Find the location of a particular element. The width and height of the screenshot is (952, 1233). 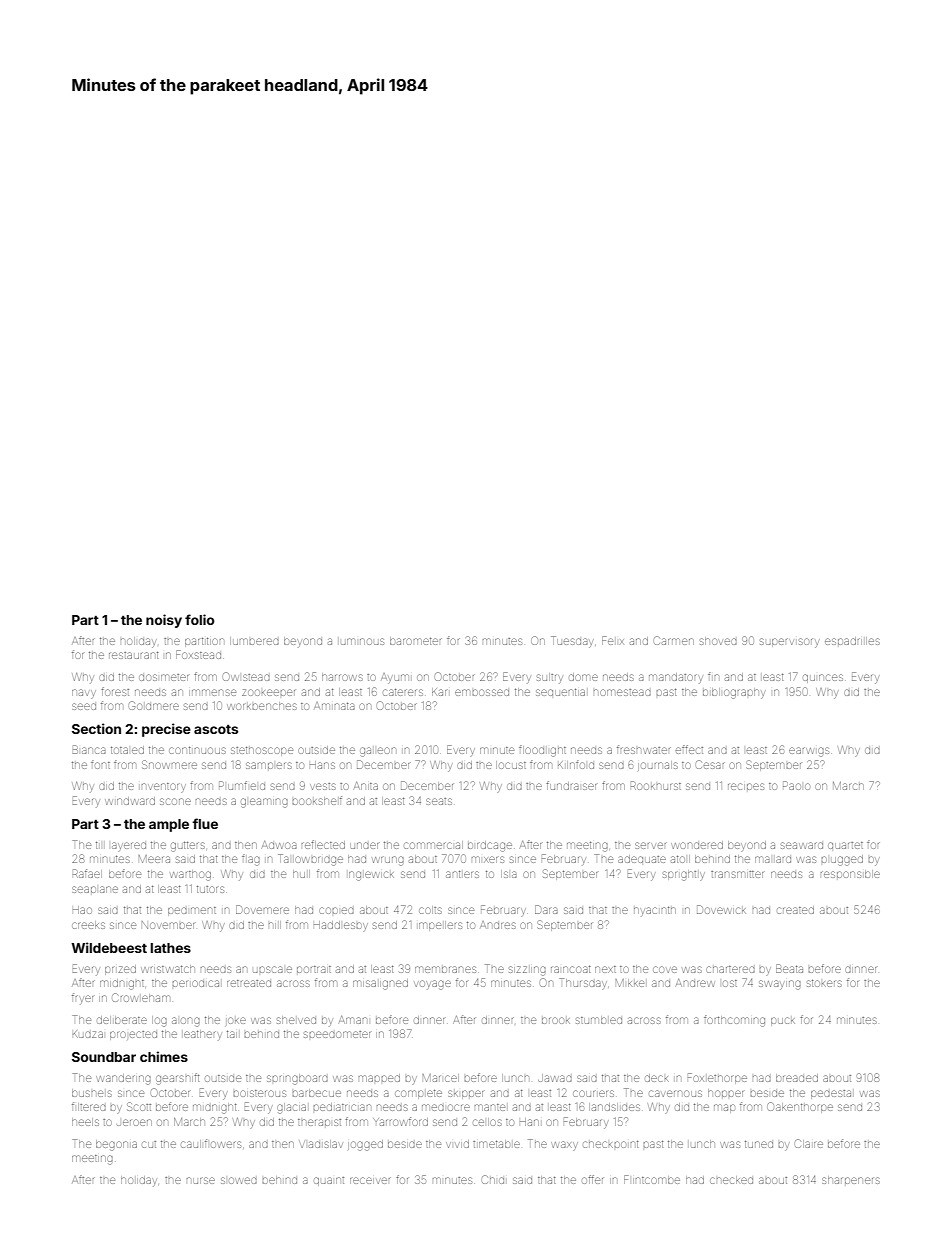

mixers is located at coordinates (488, 859).
